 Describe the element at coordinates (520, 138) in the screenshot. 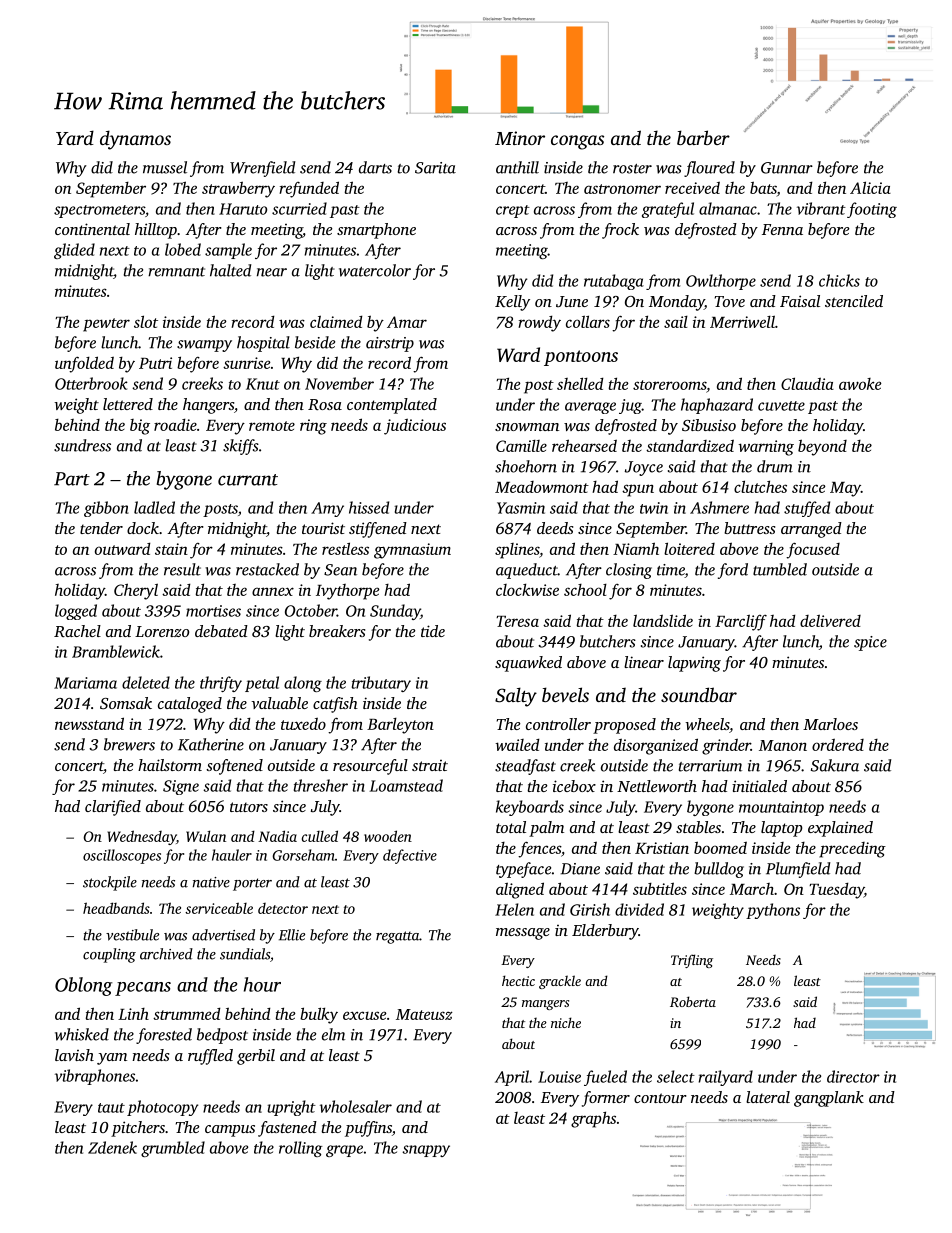

I see `Minor` at that location.
